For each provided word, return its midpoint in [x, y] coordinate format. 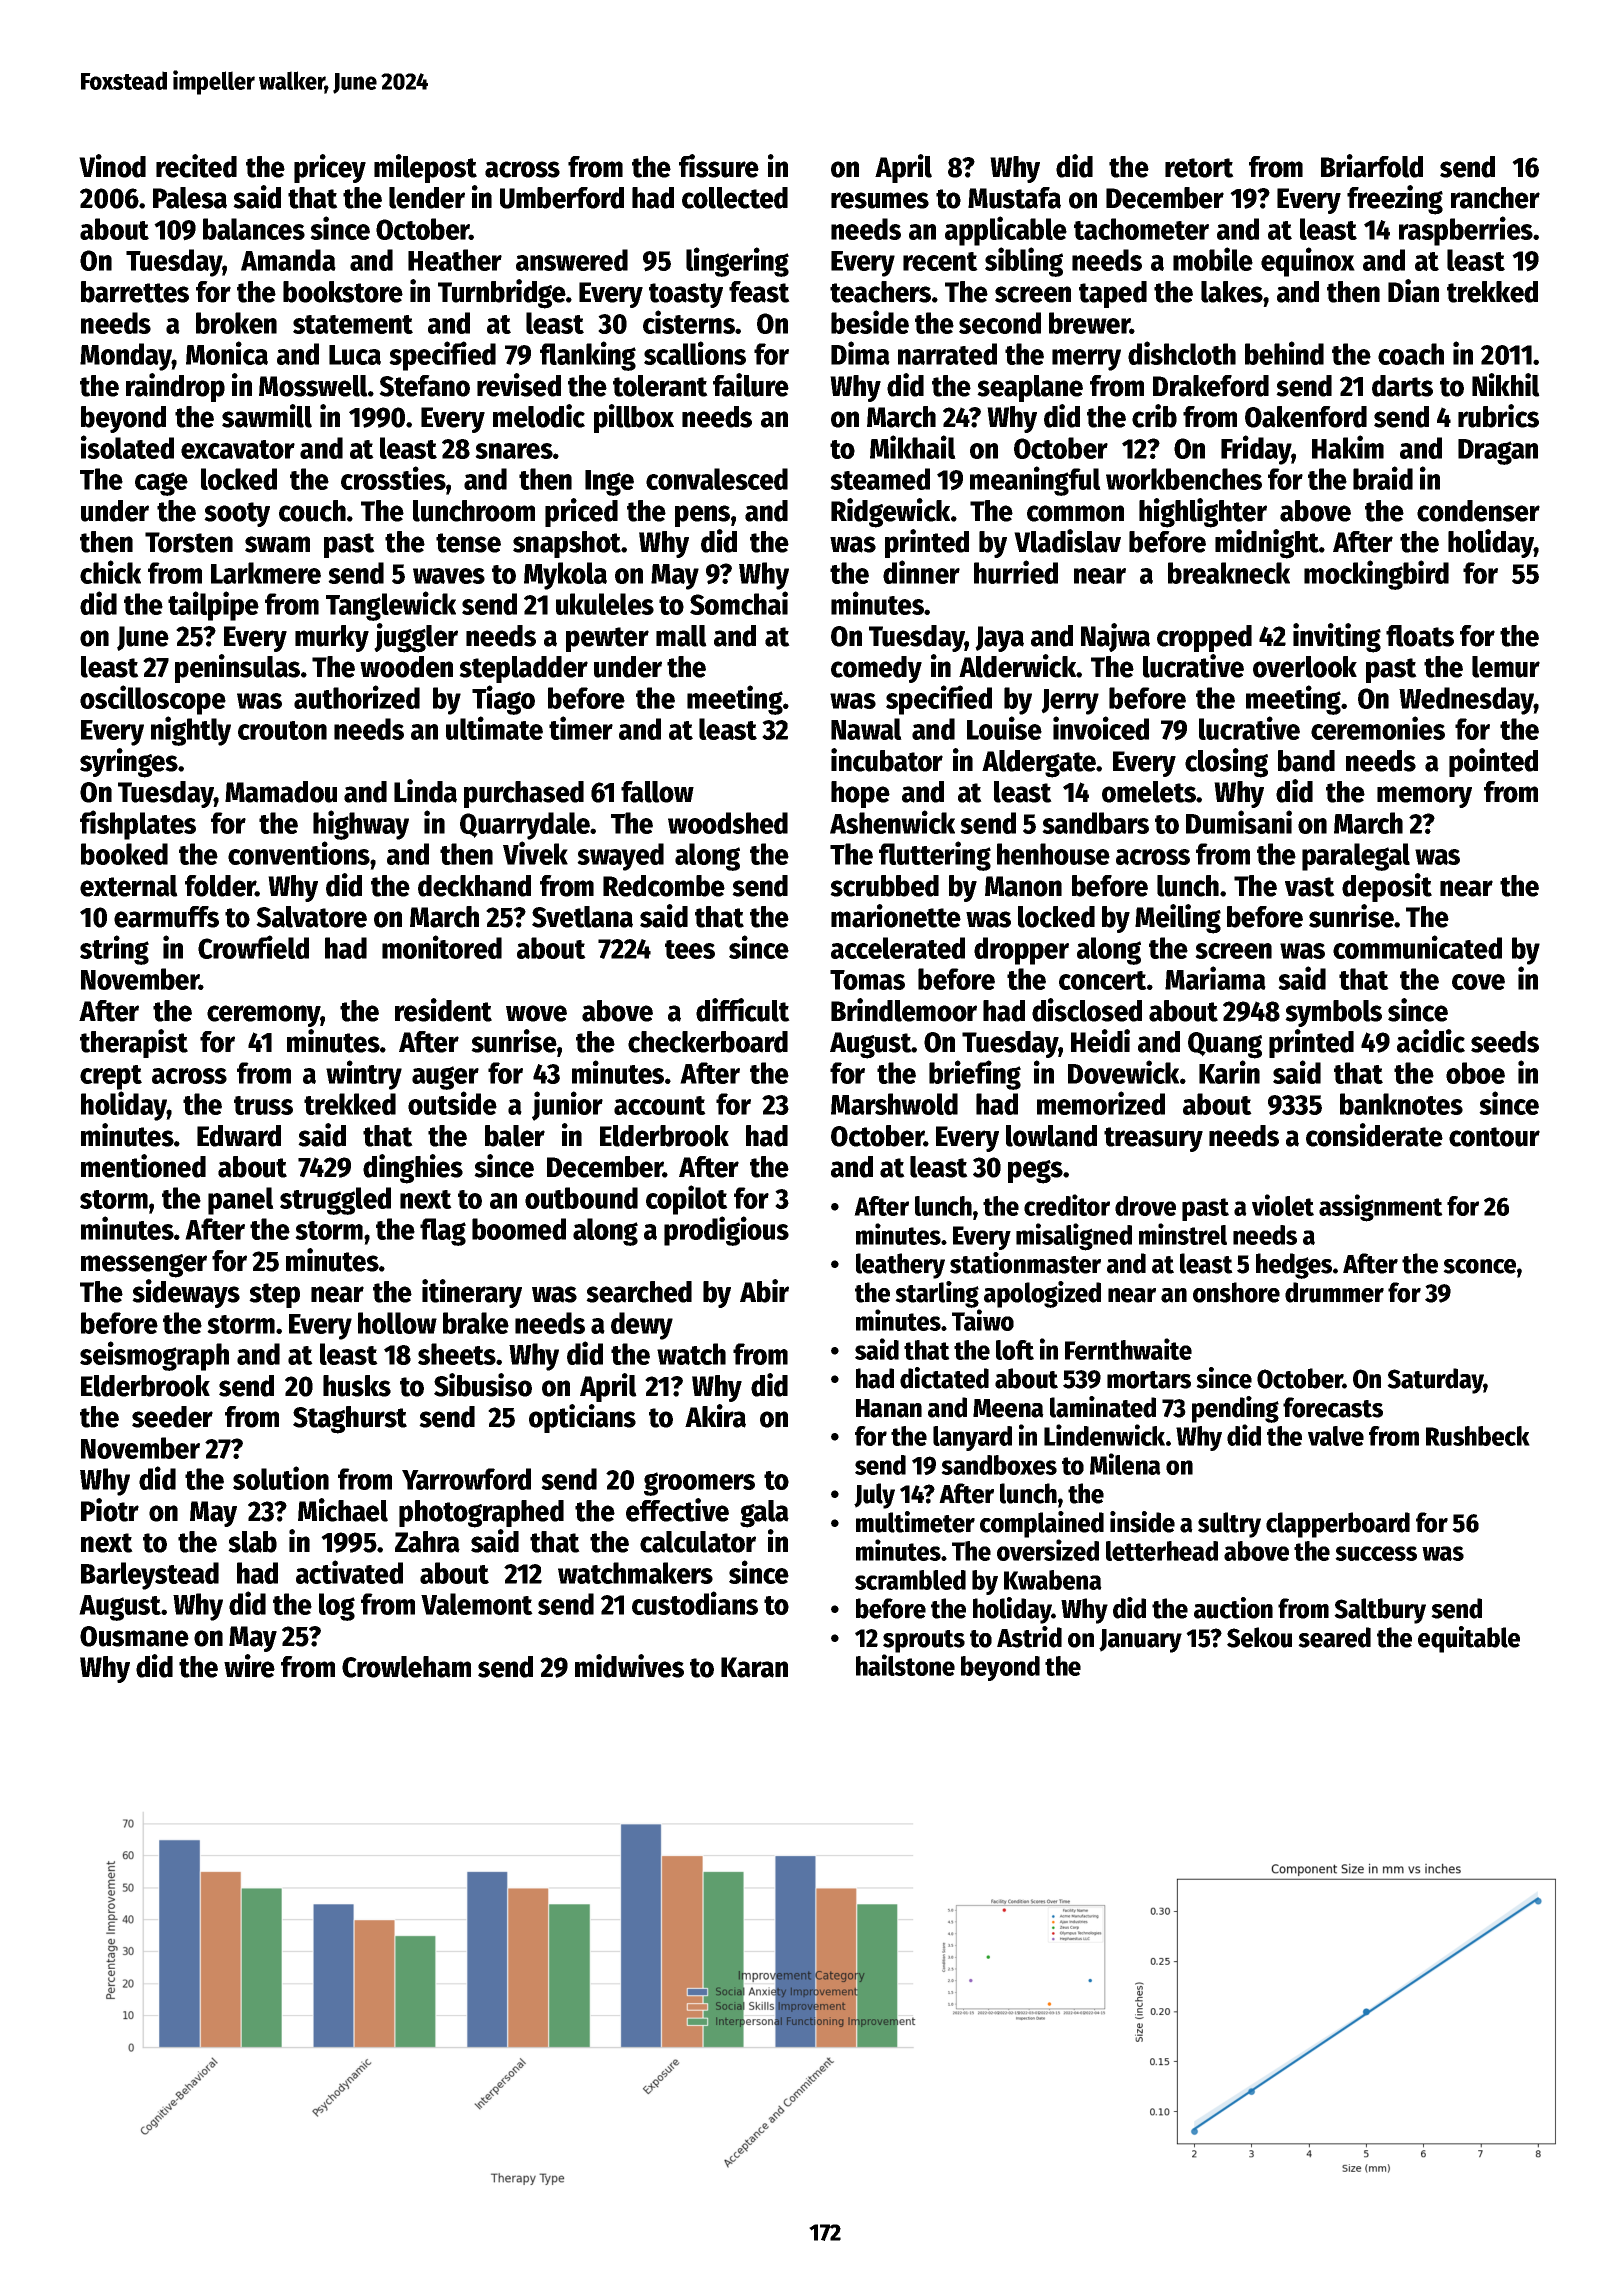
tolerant [660, 386]
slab [252, 1542]
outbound [581, 1198]
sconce [1479, 1266]
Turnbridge [502, 294]
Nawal [866, 729]
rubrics [1498, 416]
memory [1424, 797]
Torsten [189, 542]
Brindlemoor [904, 1010]
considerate [1374, 1135]
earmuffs [166, 917]
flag [443, 1232]
